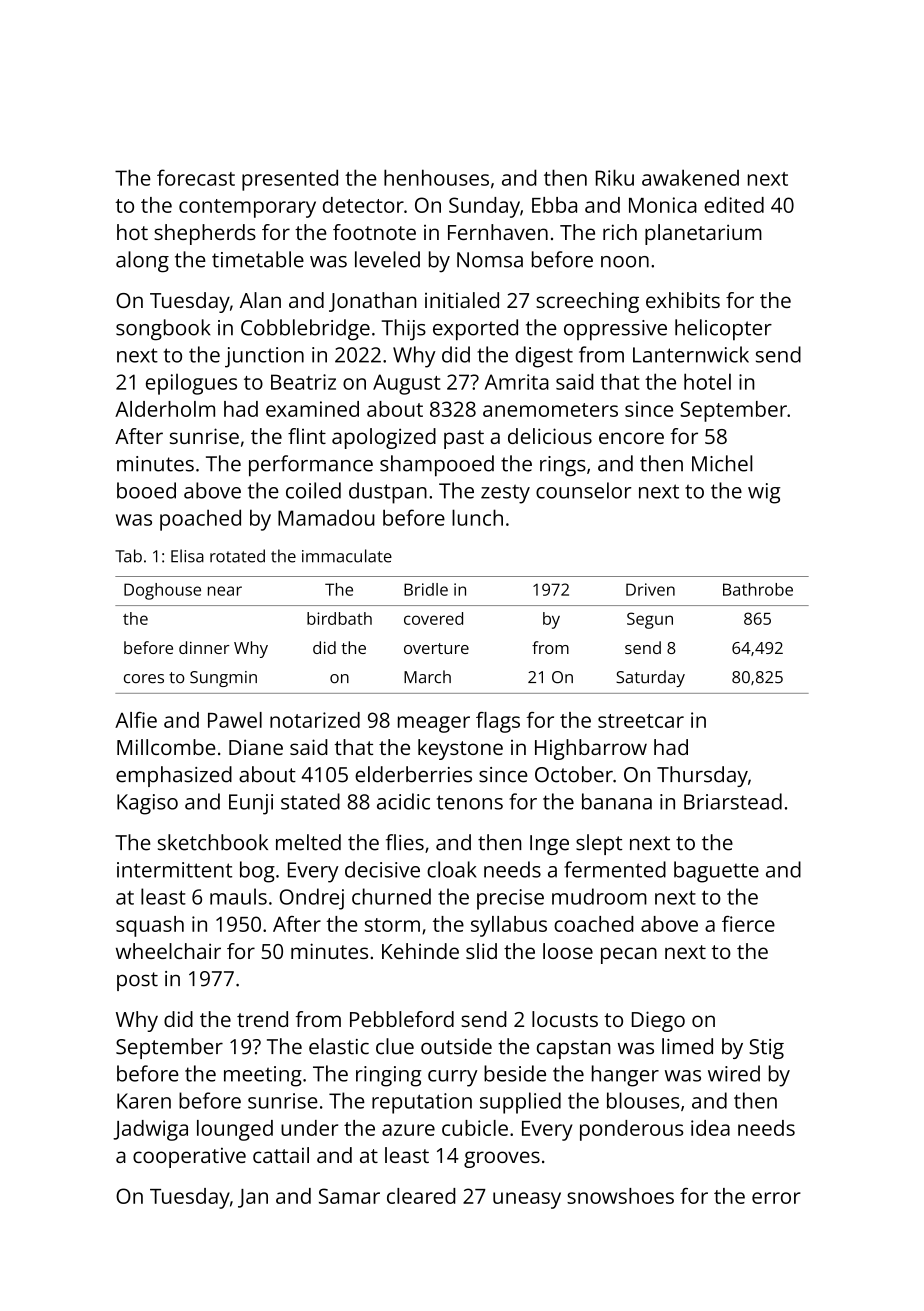  Describe the element at coordinates (462, 300) in the page. I see `initialed` at that location.
